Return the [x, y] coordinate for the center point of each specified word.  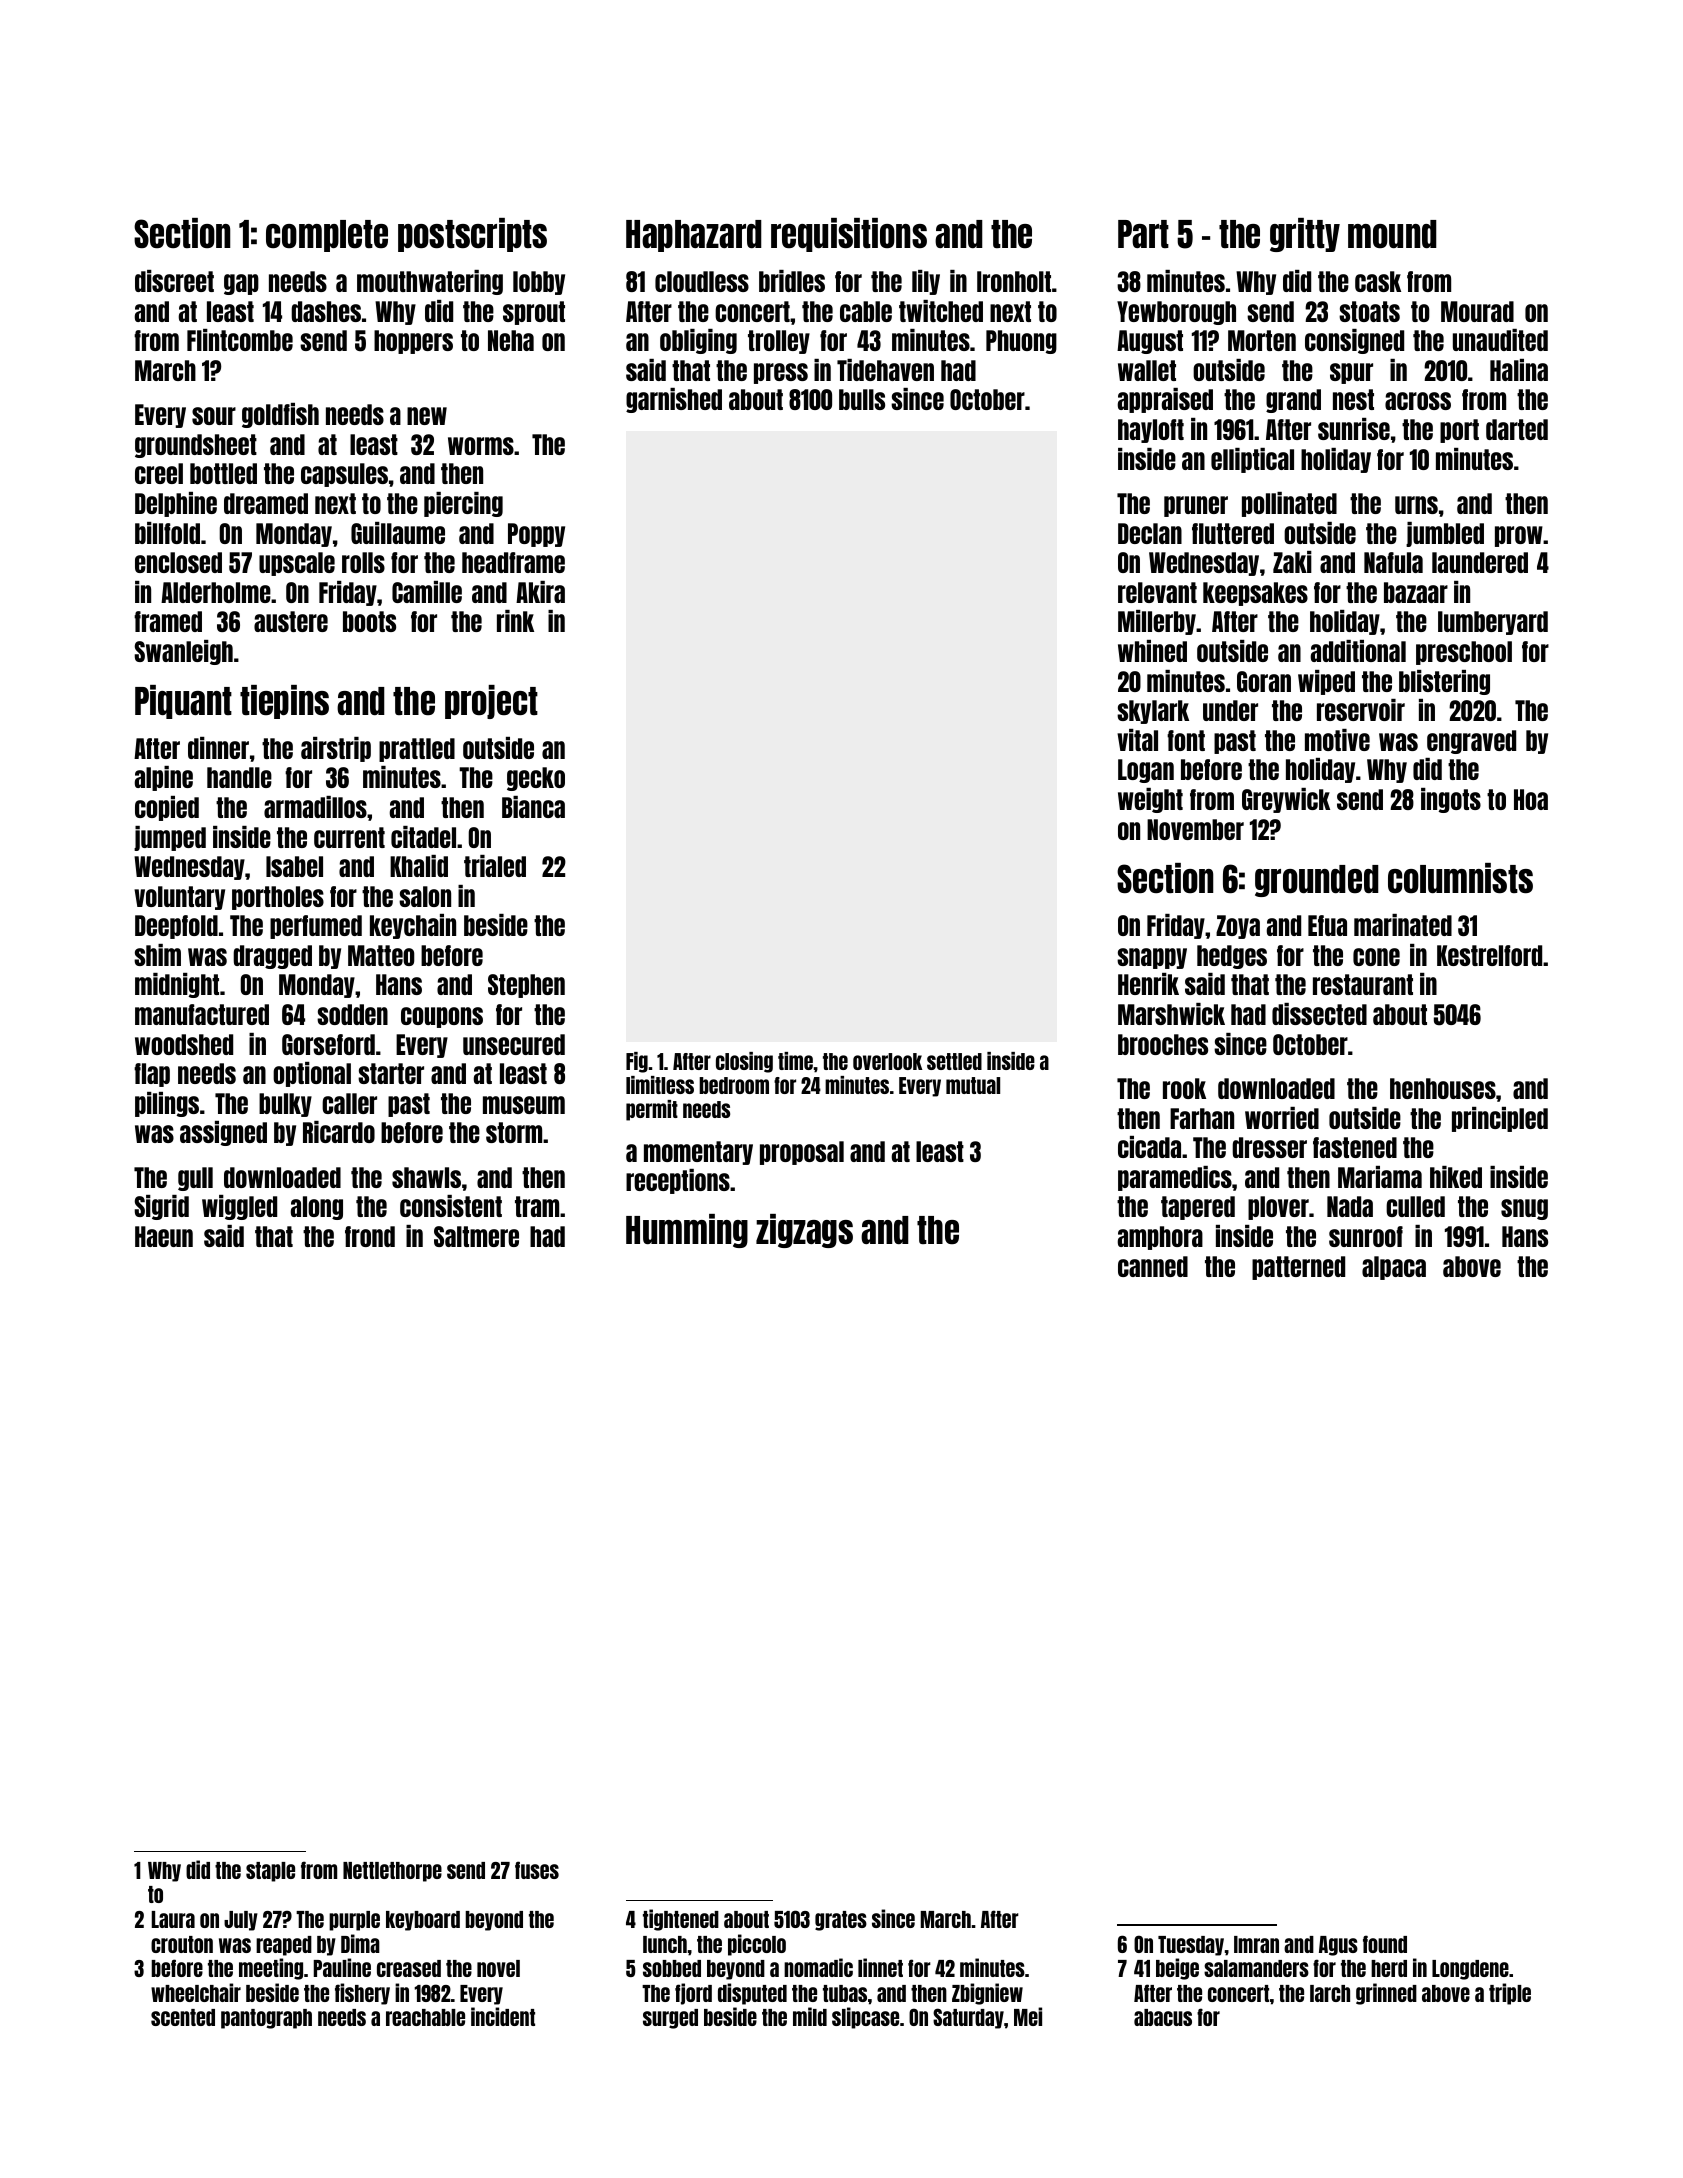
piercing [463, 504]
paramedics [1175, 1178]
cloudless [702, 281]
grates [841, 1921]
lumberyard [1493, 623]
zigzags [804, 1231]
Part [1143, 234]
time [795, 1061]
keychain [413, 926]
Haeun [164, 1236]
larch [1330, 1993]
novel [498, 1968]
